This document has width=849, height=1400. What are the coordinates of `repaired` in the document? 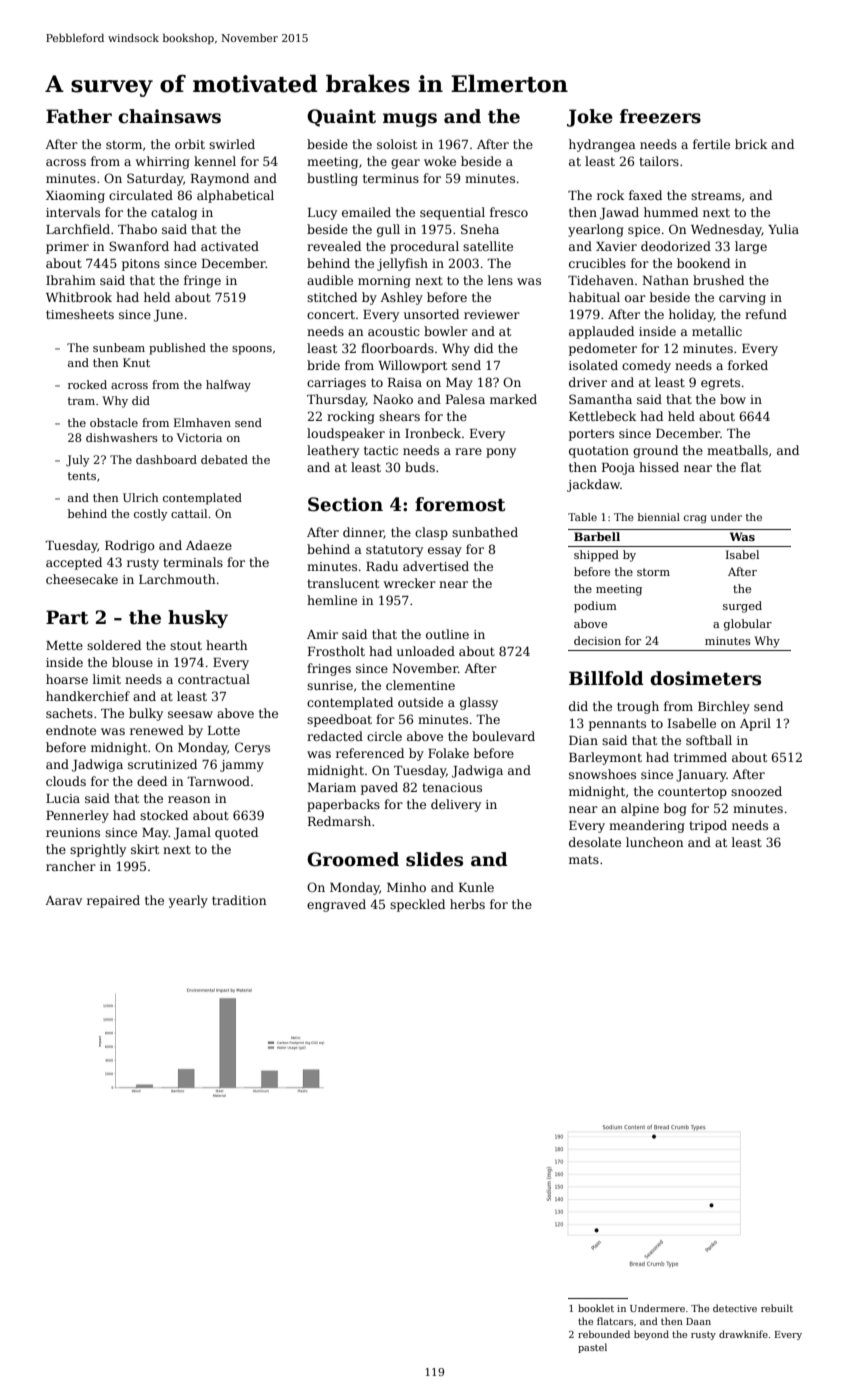 It's located at (113, 901).
